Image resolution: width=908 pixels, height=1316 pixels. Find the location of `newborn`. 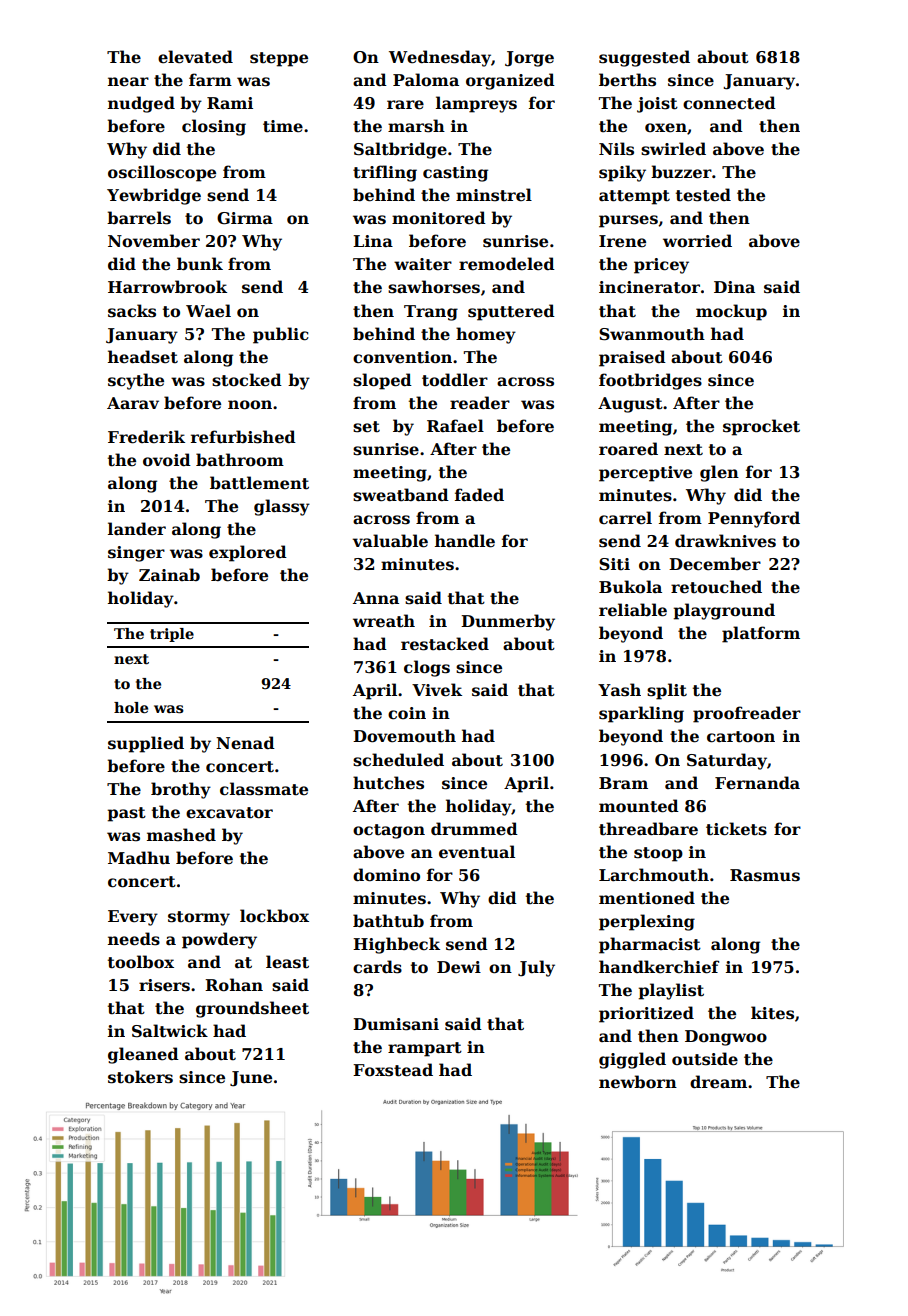

newborn is located at coordinates (638, 1082).
